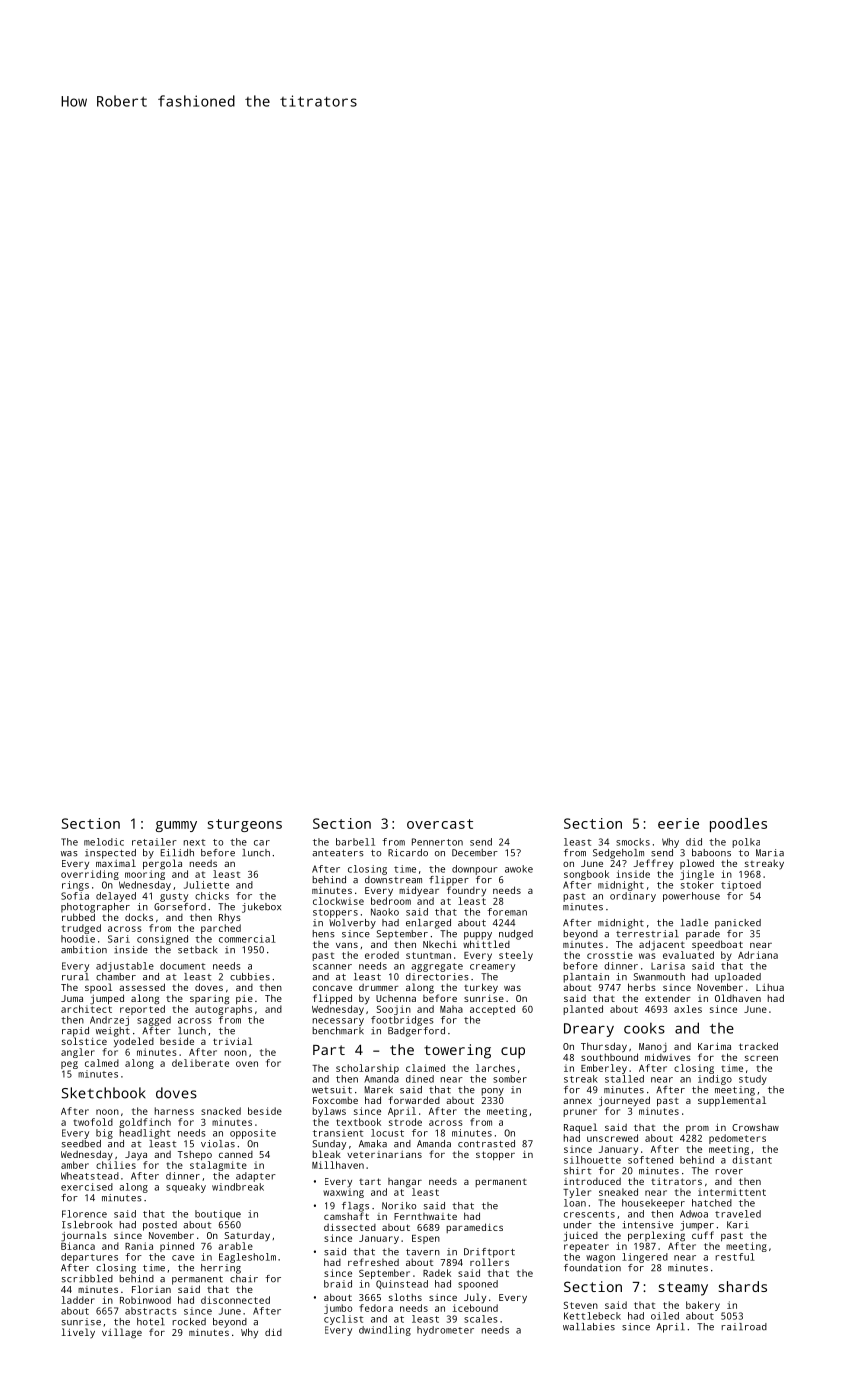 The width and height of the image is (849, 1400). What do you see at coordinates (466, 891) in the image?
I see `foundry` at bounding box center [466, 891].
